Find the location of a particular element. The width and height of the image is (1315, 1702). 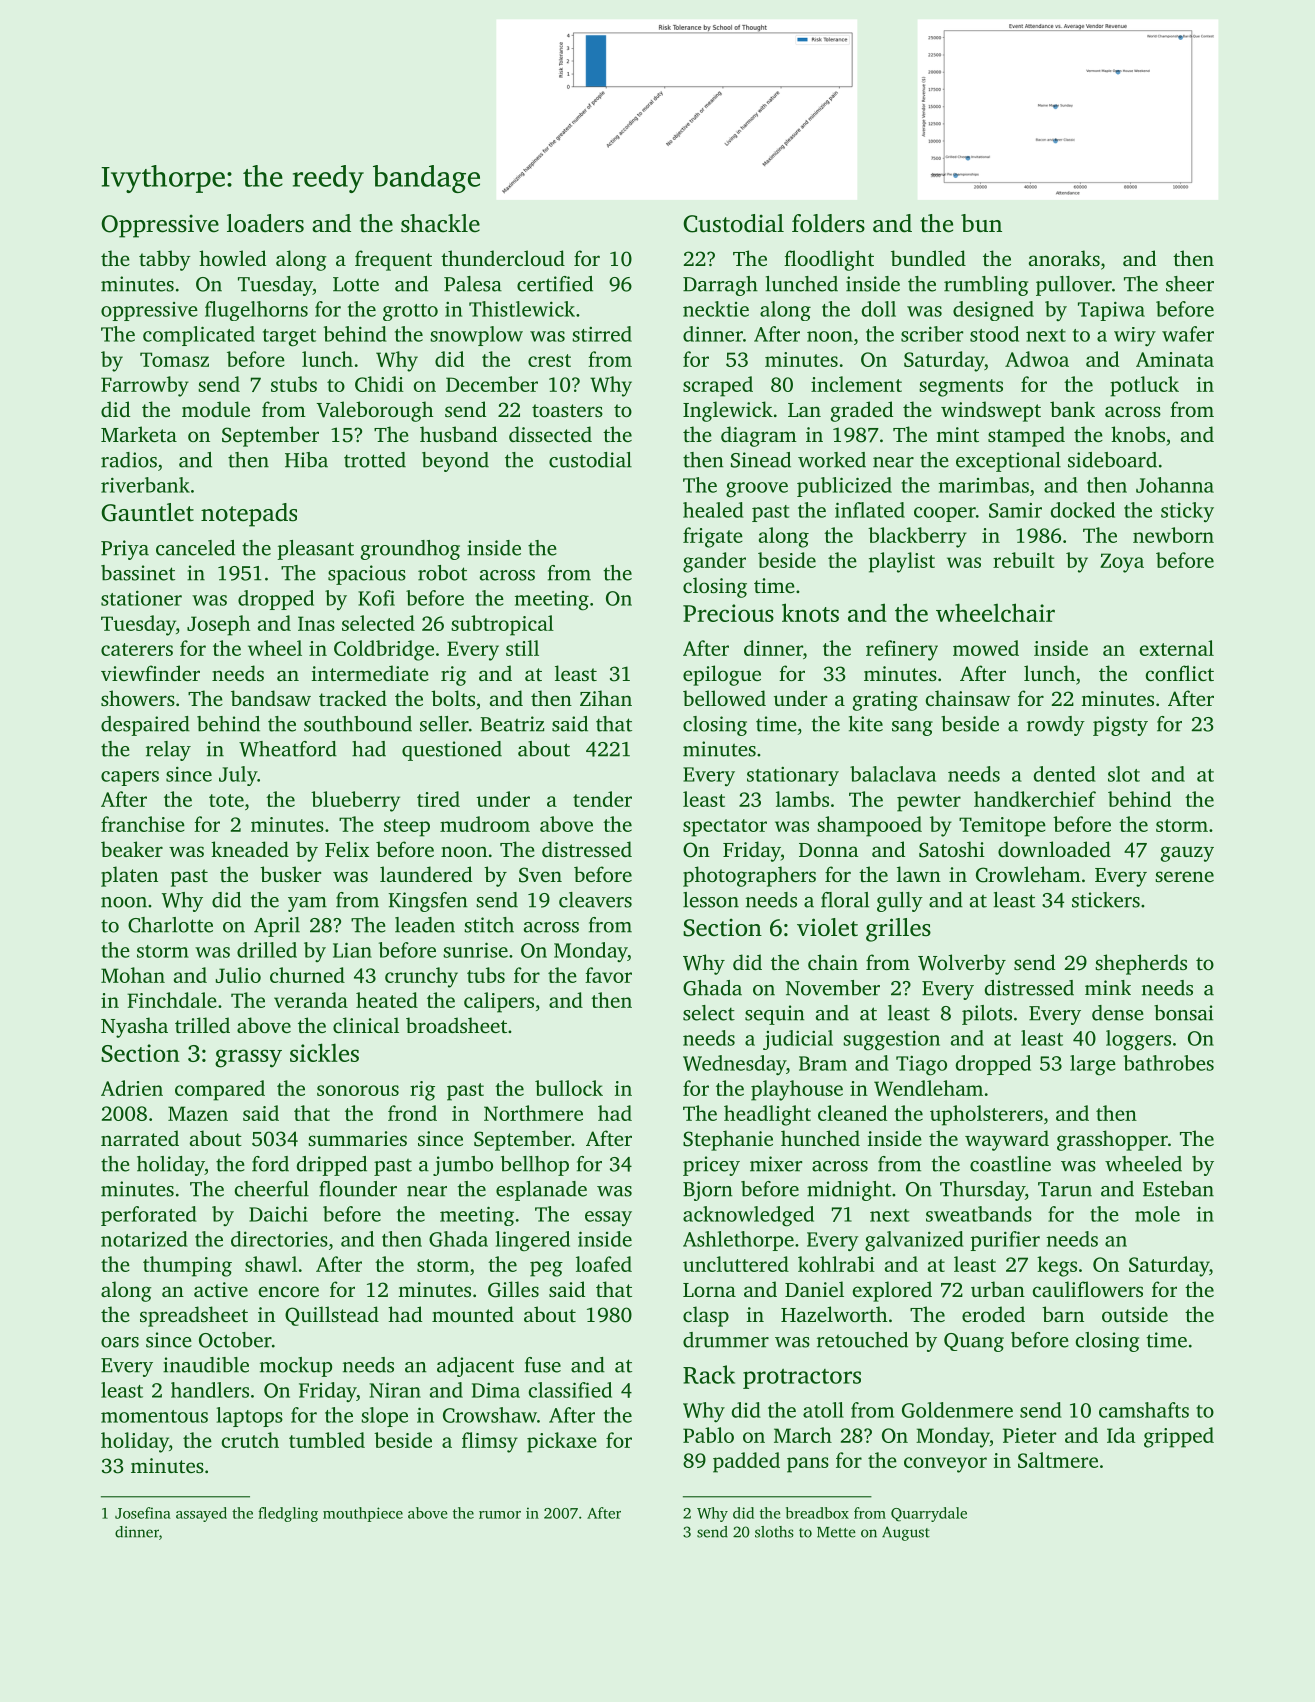

Mohan is located at coordinates (133, 975).
